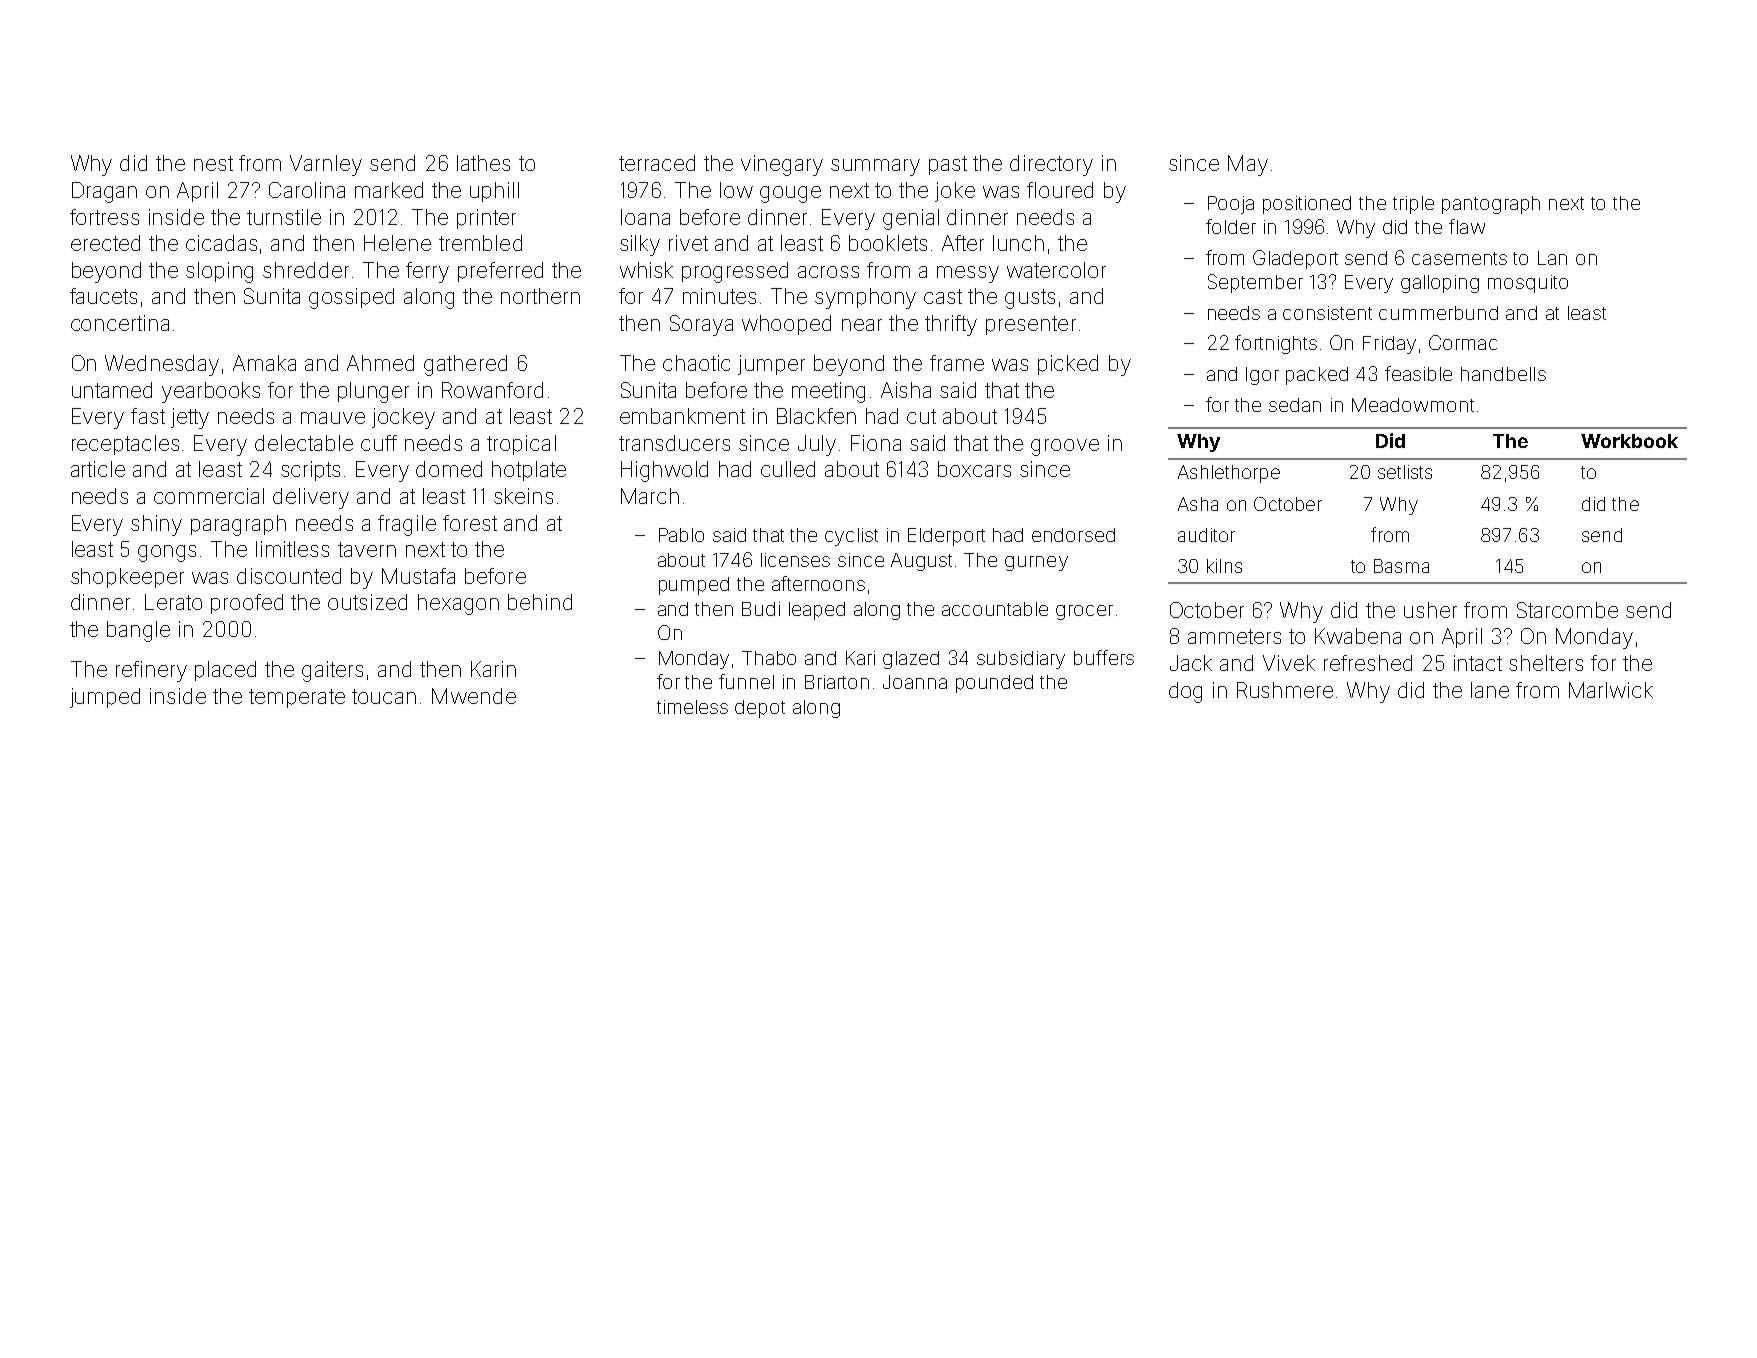 This screenshot has height=1358, width=1757. I want to click on Mwende, so click(474, 696).
